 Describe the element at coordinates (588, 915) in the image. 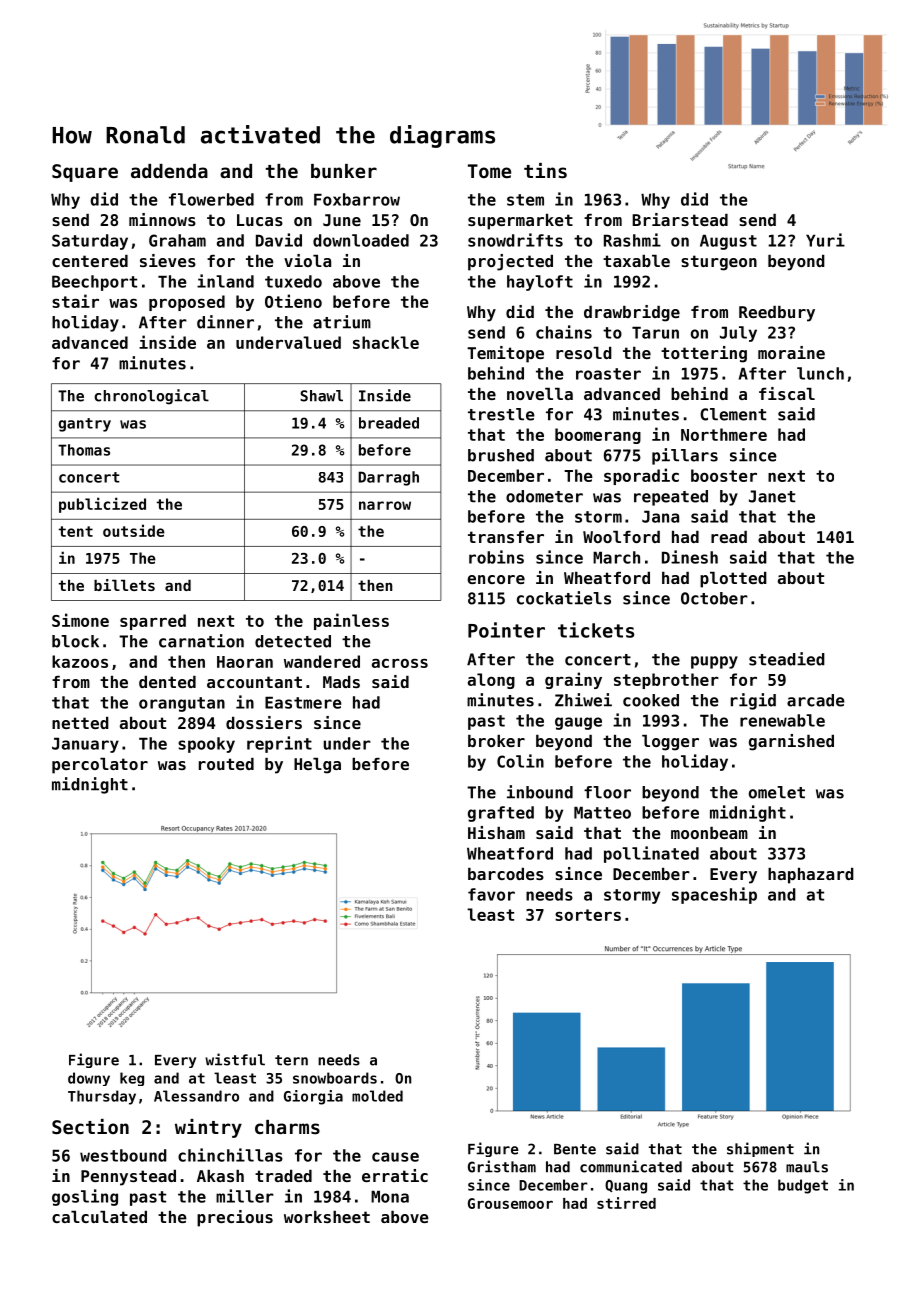

I see `sorters` at that location.
